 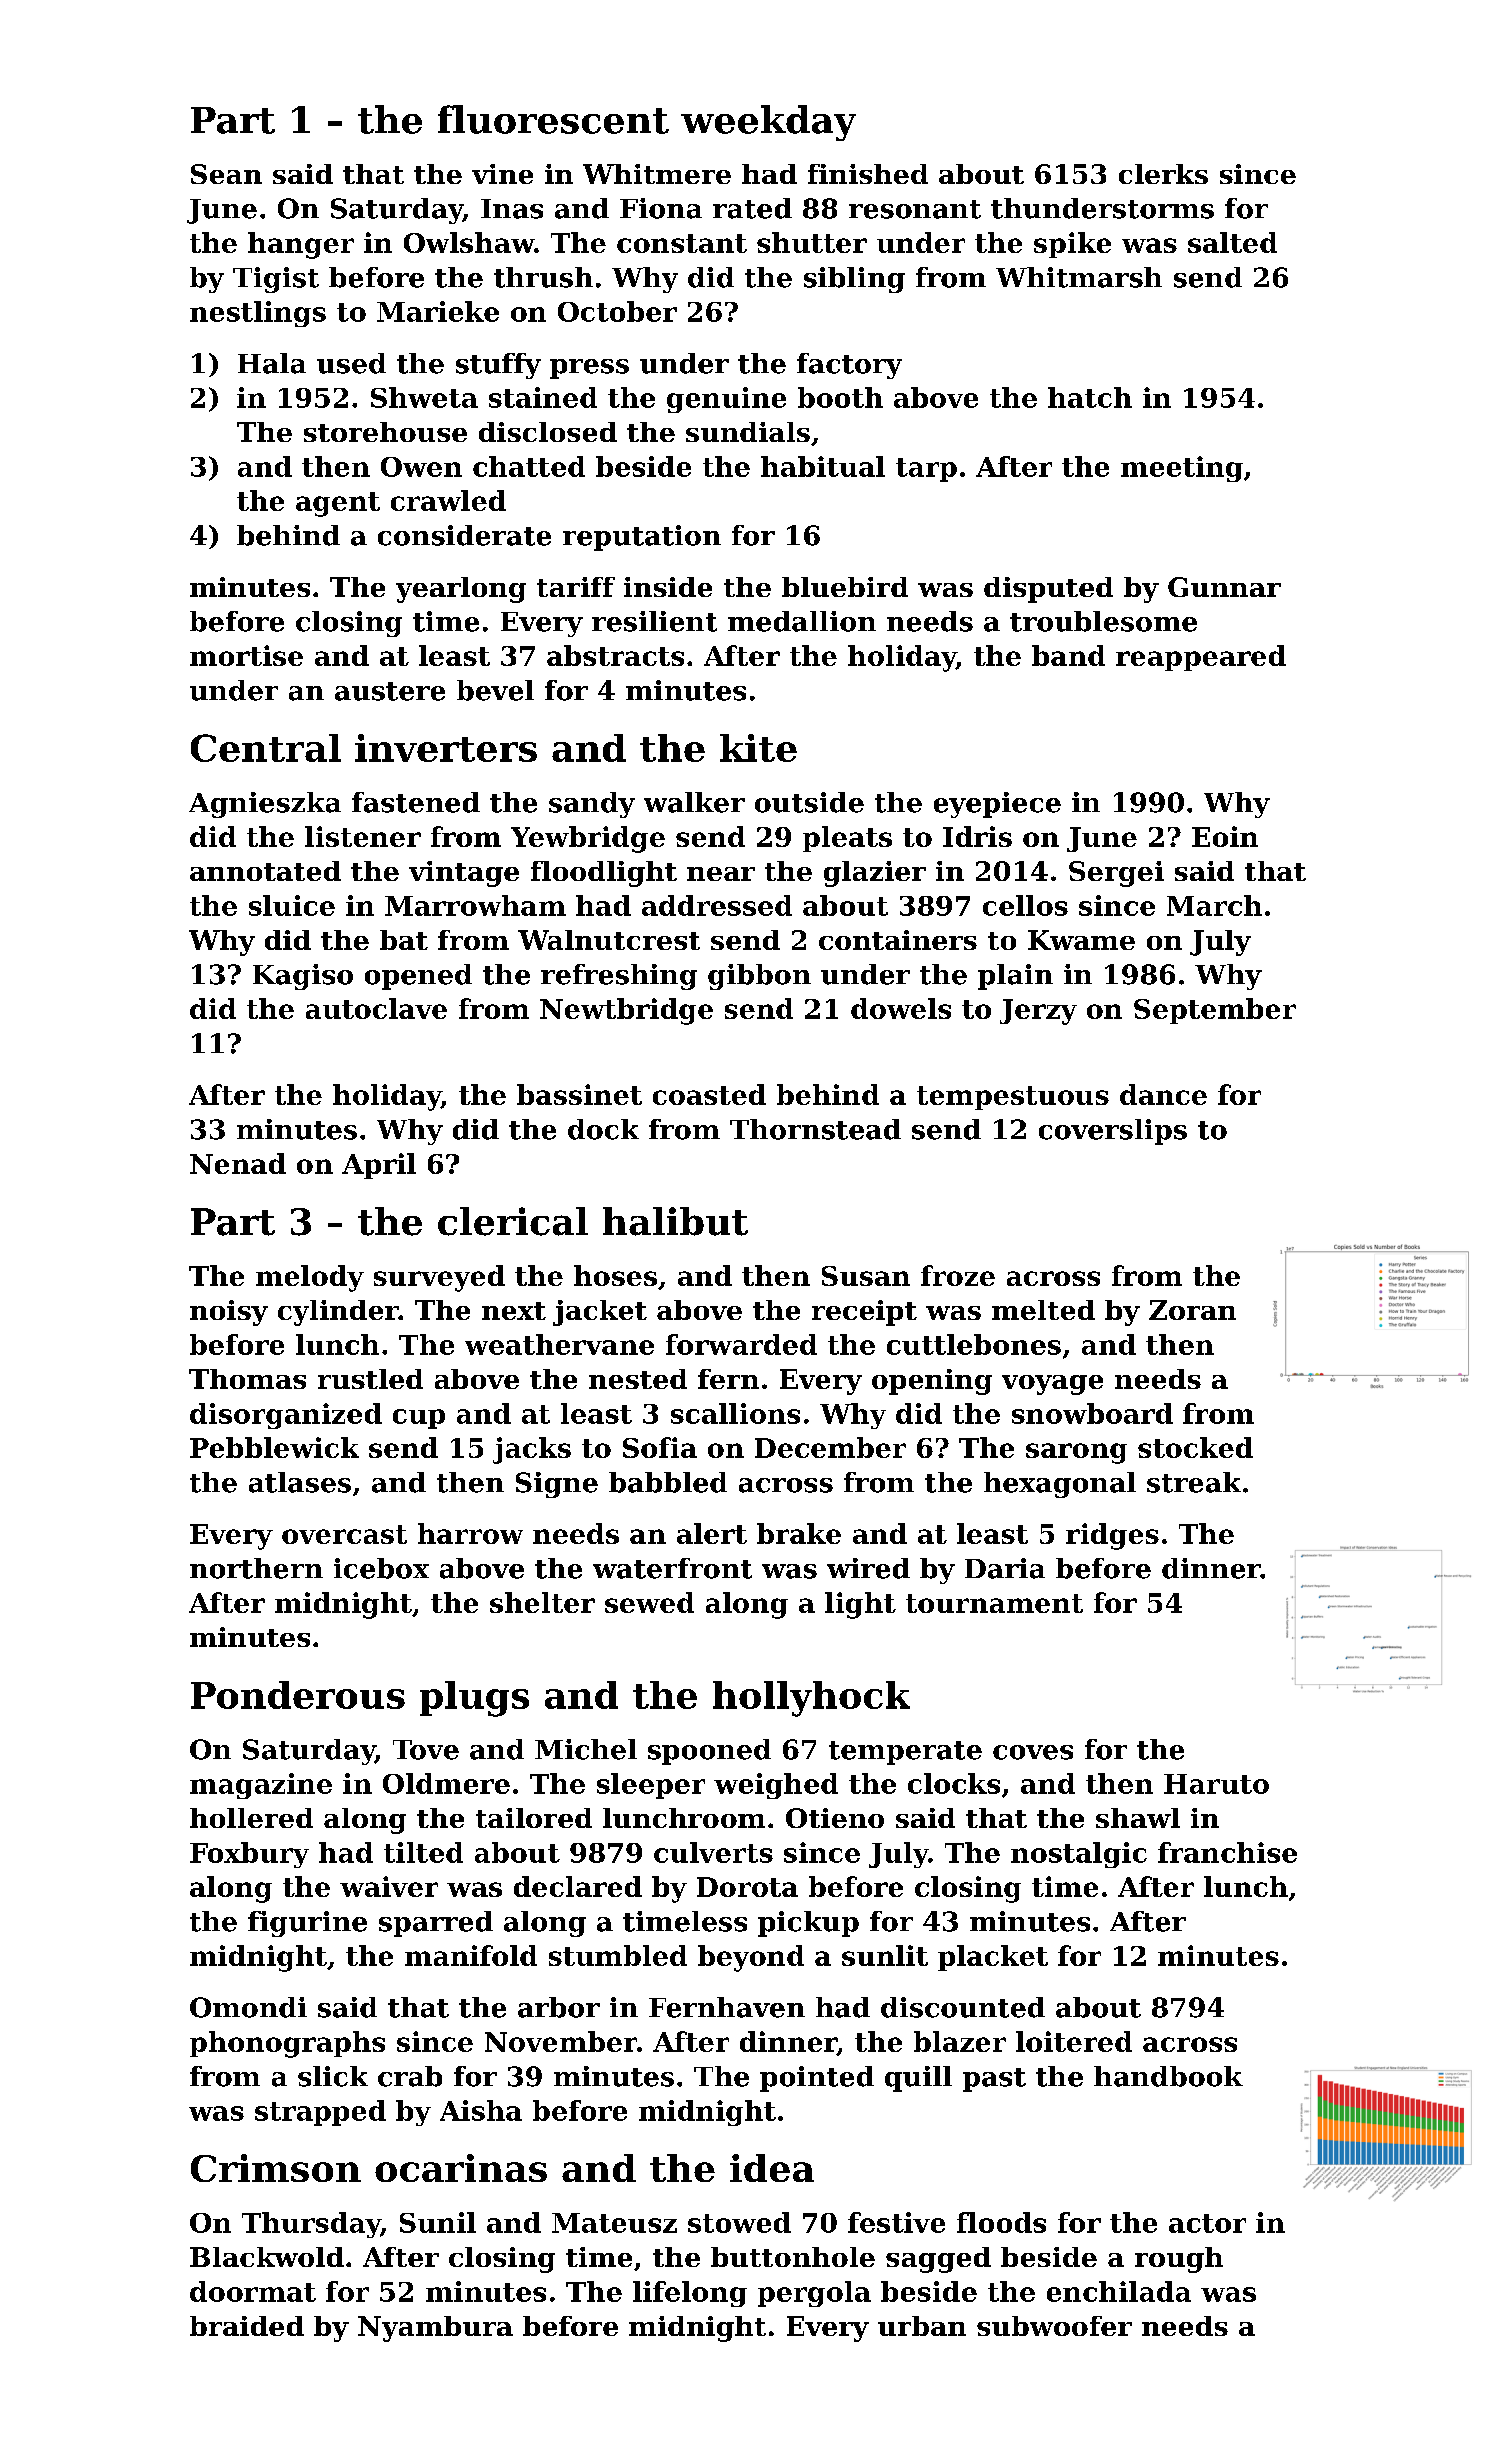 What do you see at coordinates (1025, 905) in the image?
I see `cellos` at bounding box center [1025, 905].
